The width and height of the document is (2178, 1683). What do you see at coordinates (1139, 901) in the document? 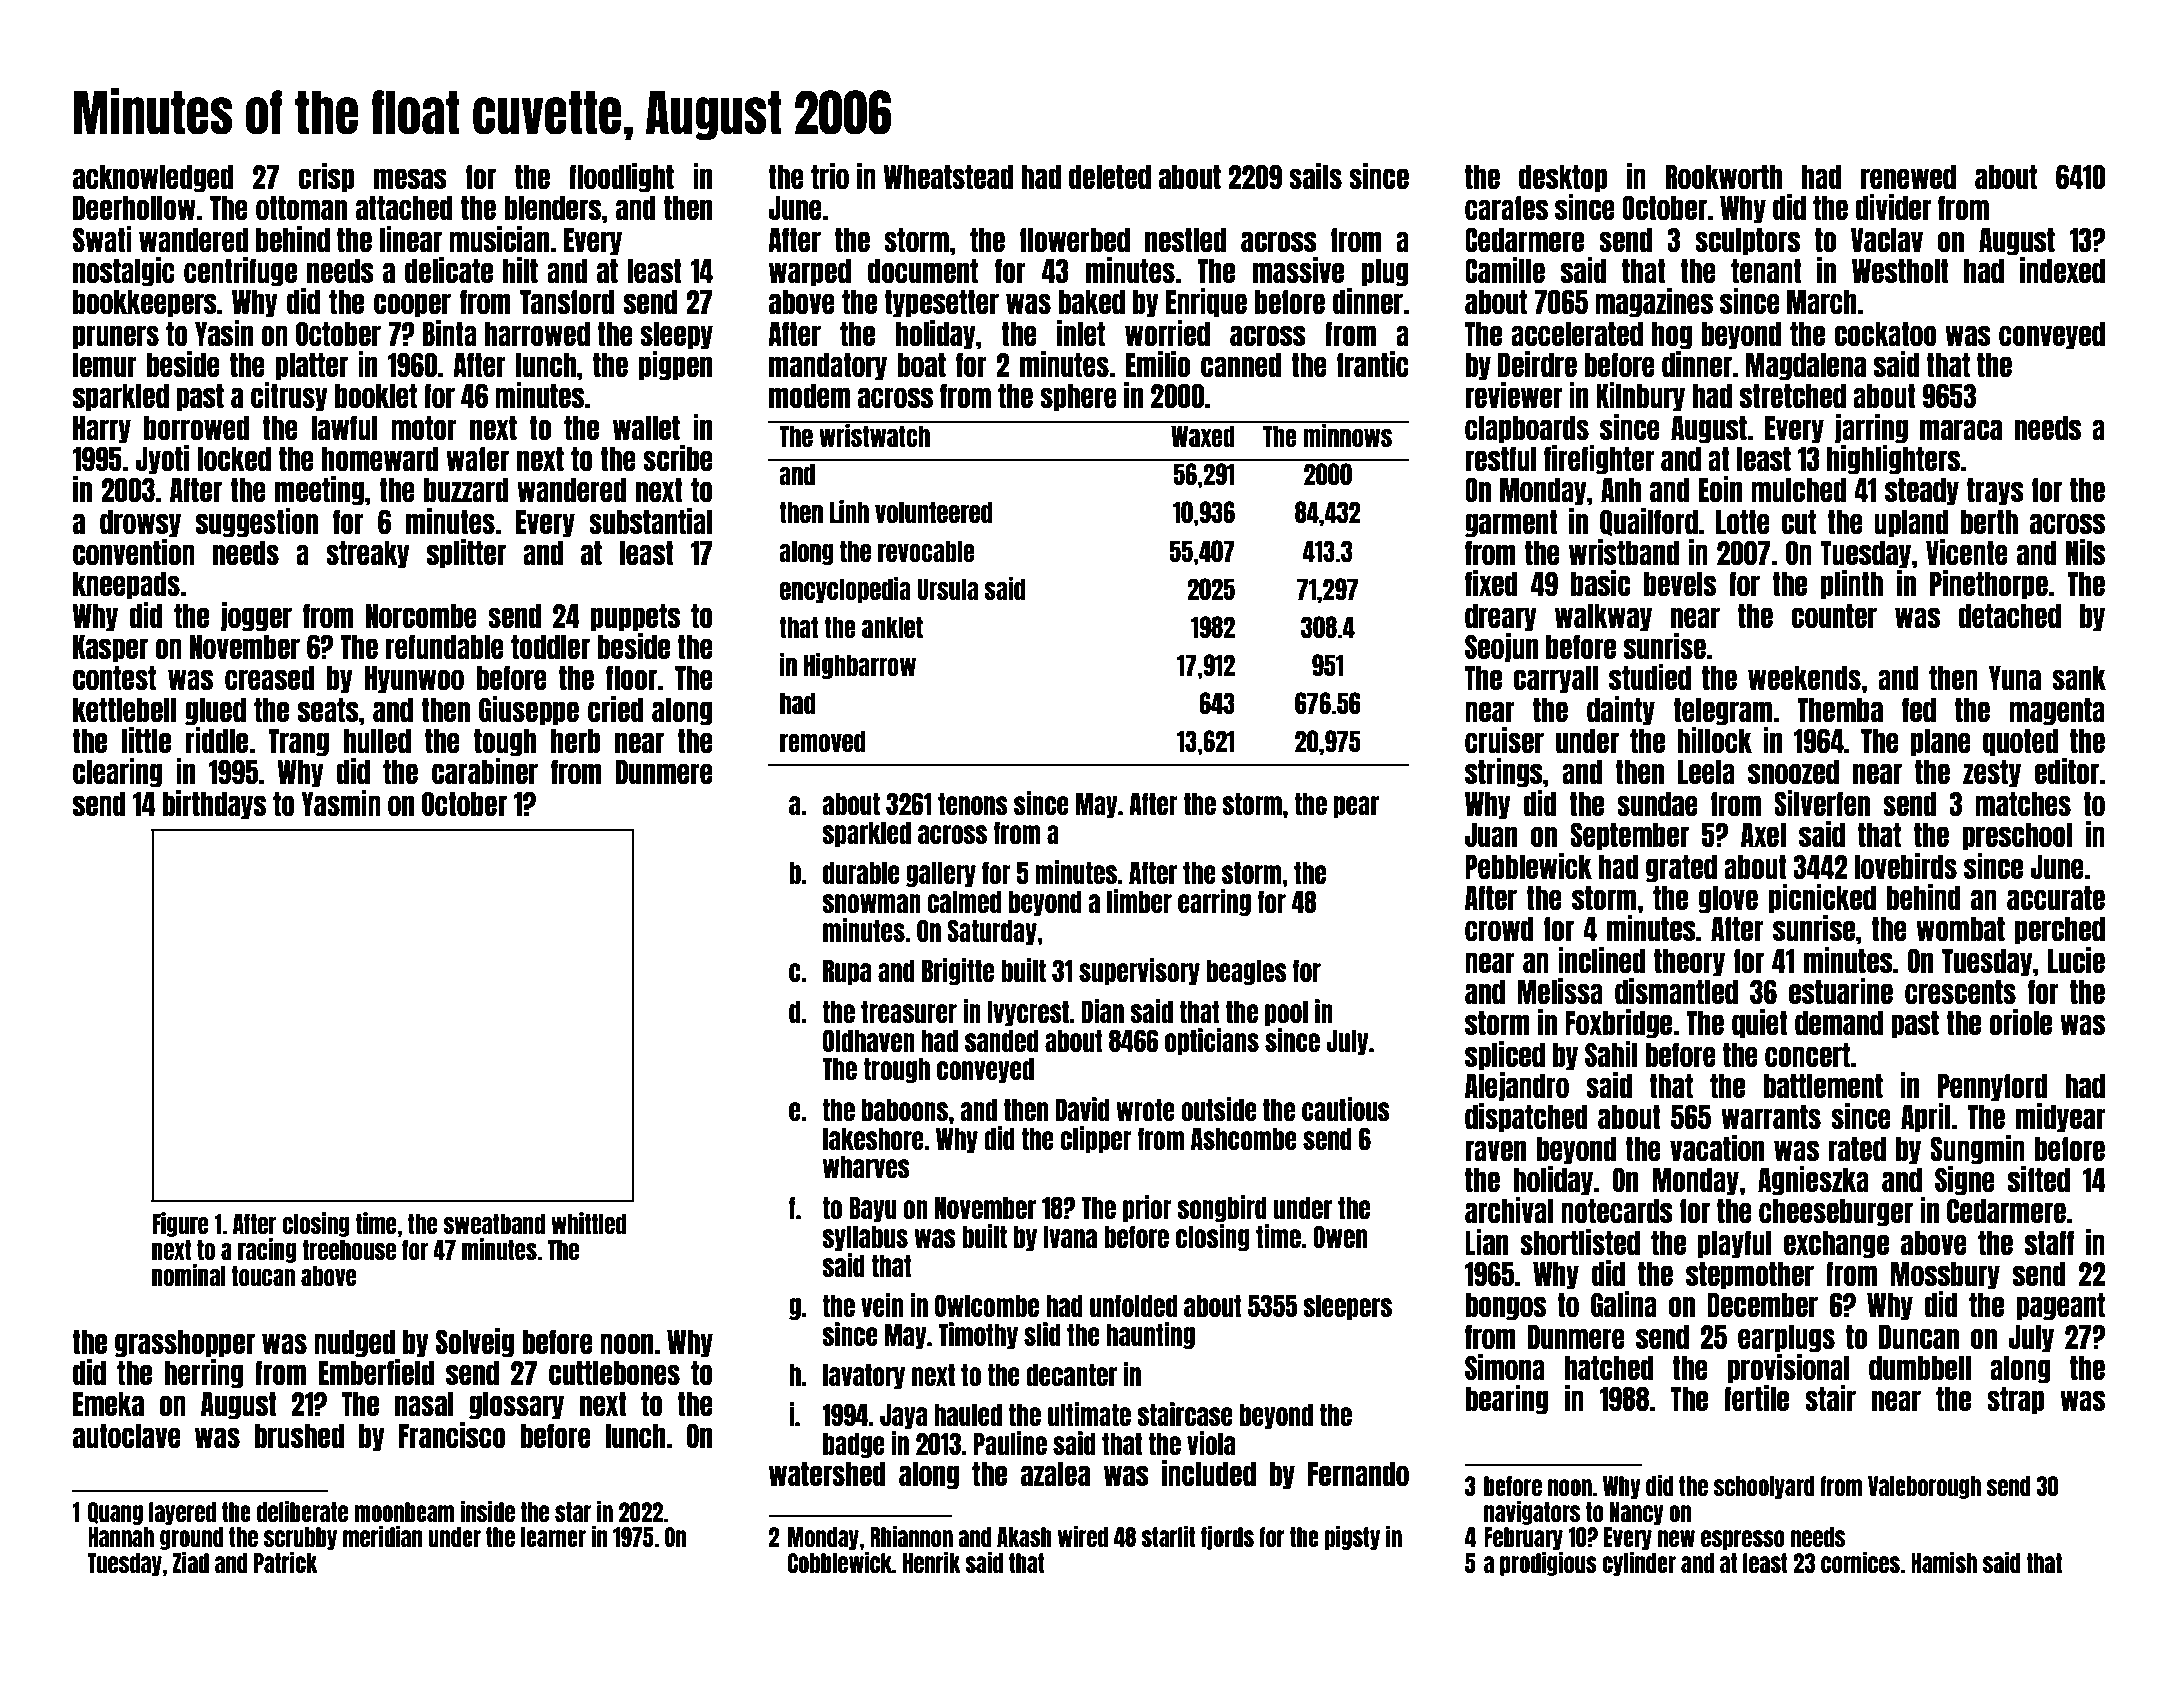
I see `limber` at bounding box center [1139, 901].
